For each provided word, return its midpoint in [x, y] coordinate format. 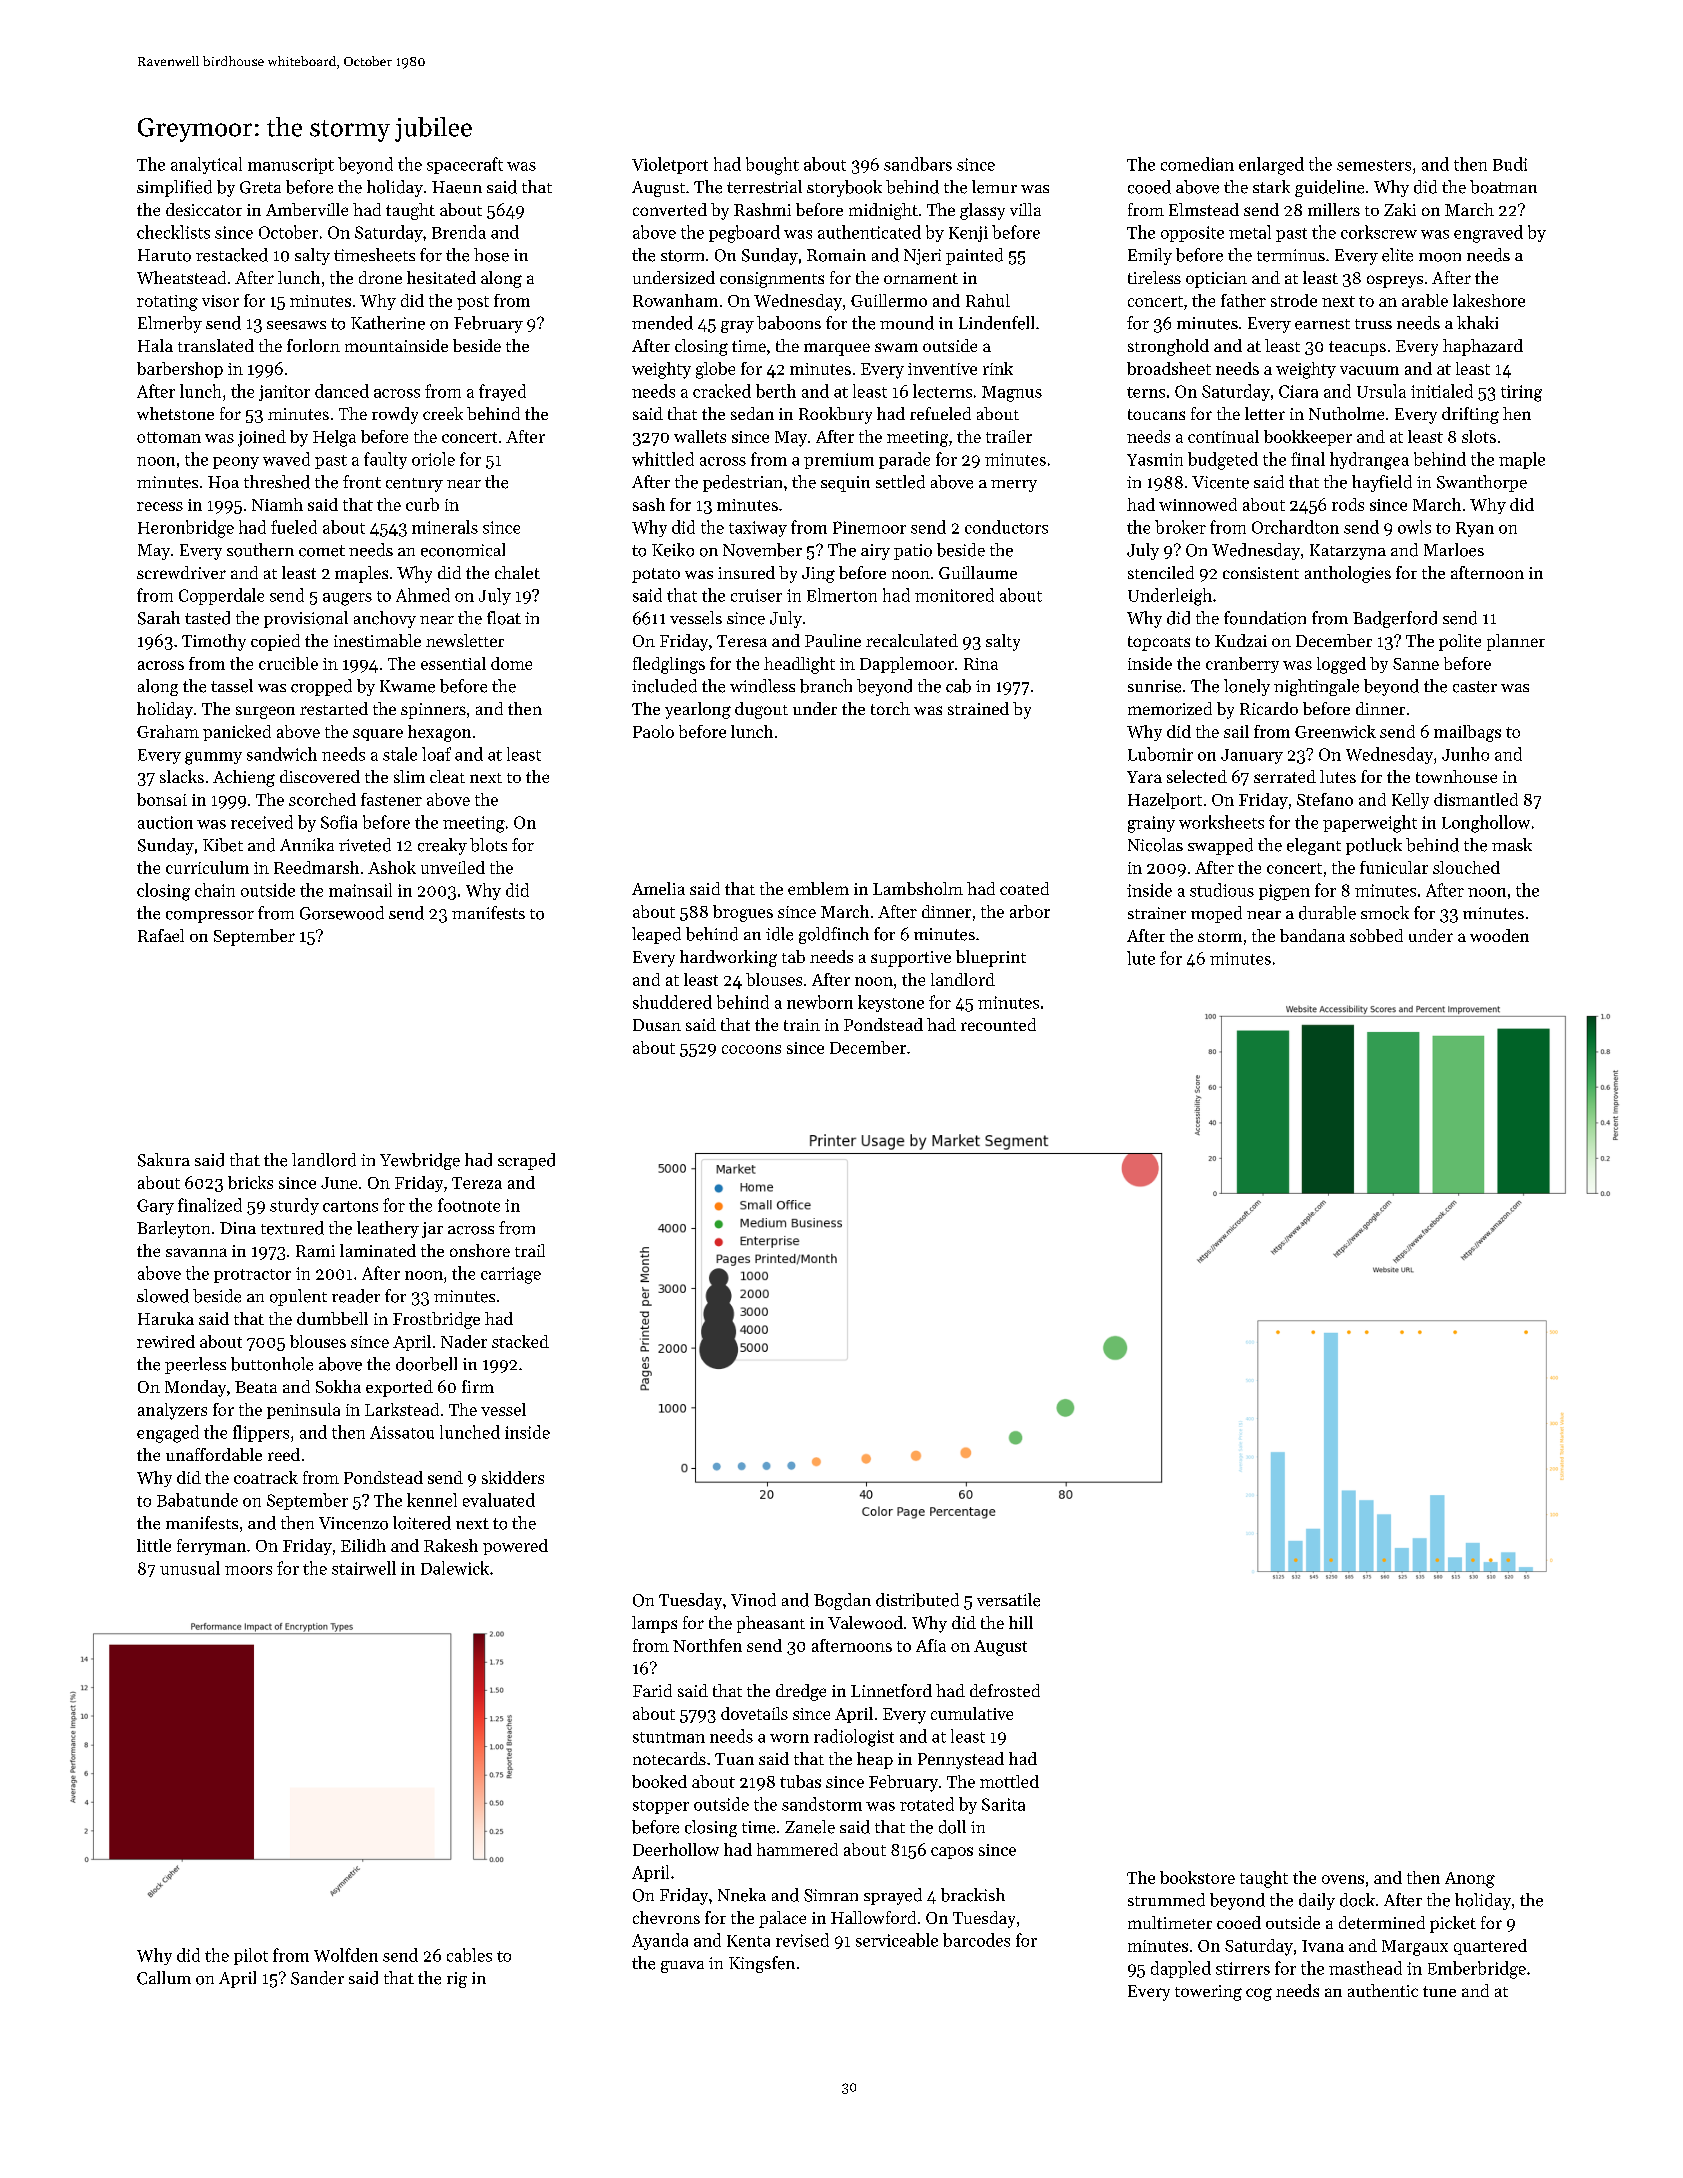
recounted [998, 1024]
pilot [251, 1956]
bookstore [1197, 1877]
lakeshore [1489, 300]
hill [1021, 1622]
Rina [981, 664]
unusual [190, 1568]
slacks [182, 776]
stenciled [1161, 572]
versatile [1008, 1600]
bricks [250, 1182]
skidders [513, 1477]
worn [789, 1738]
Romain [836, 255]
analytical [206, 165]
